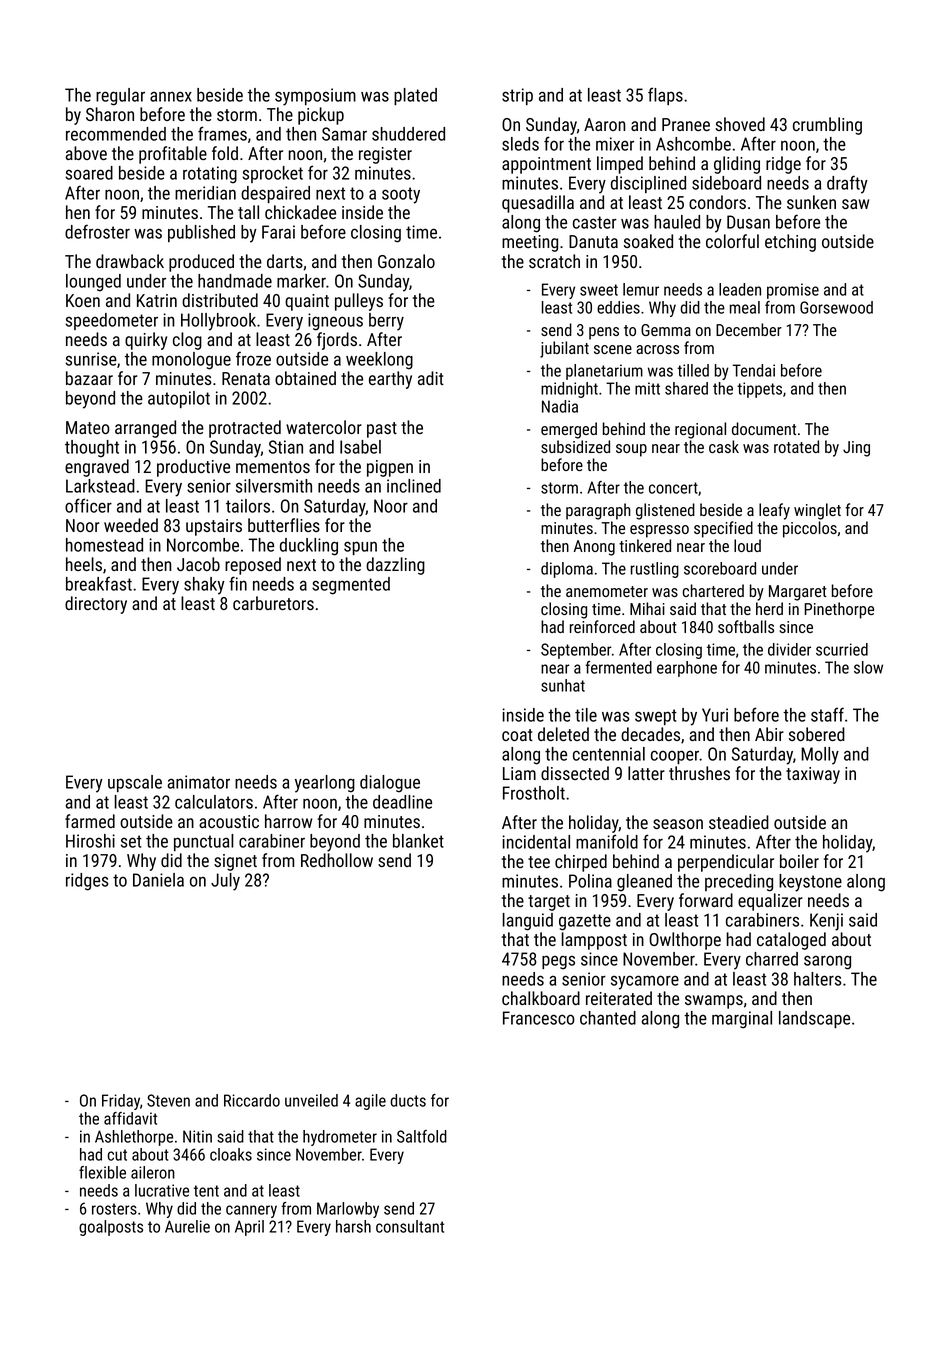 This screenshot has width=951, height=1351. I want to click on strip, so click(517, 96).
